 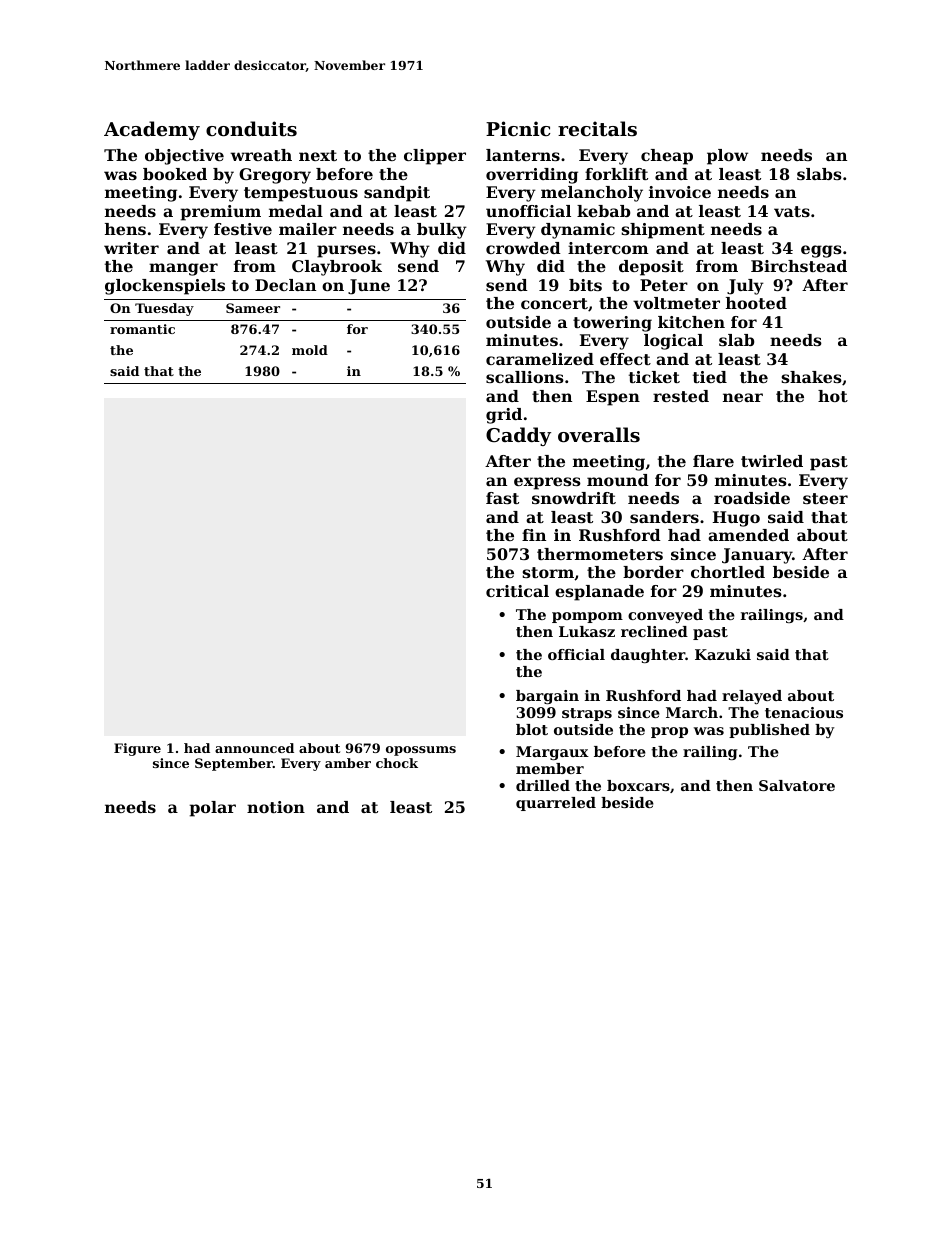 What do you see at coordinates (518, 128) in the image?
I see `Picnic` at bounding box center [518, 128].
